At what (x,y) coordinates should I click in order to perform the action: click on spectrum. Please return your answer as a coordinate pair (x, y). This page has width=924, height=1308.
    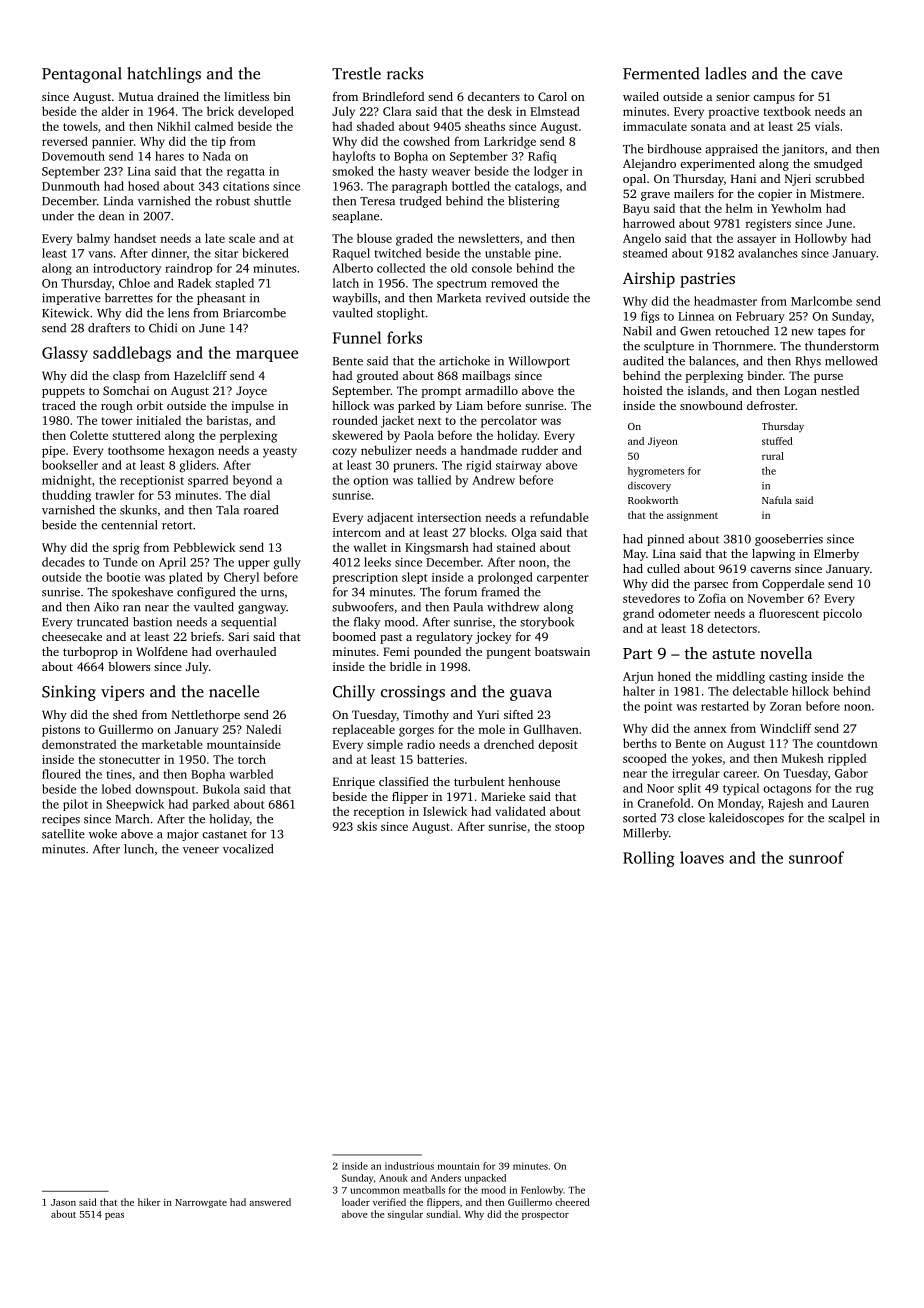
    Looking at the image, I should click on (462, 285).
